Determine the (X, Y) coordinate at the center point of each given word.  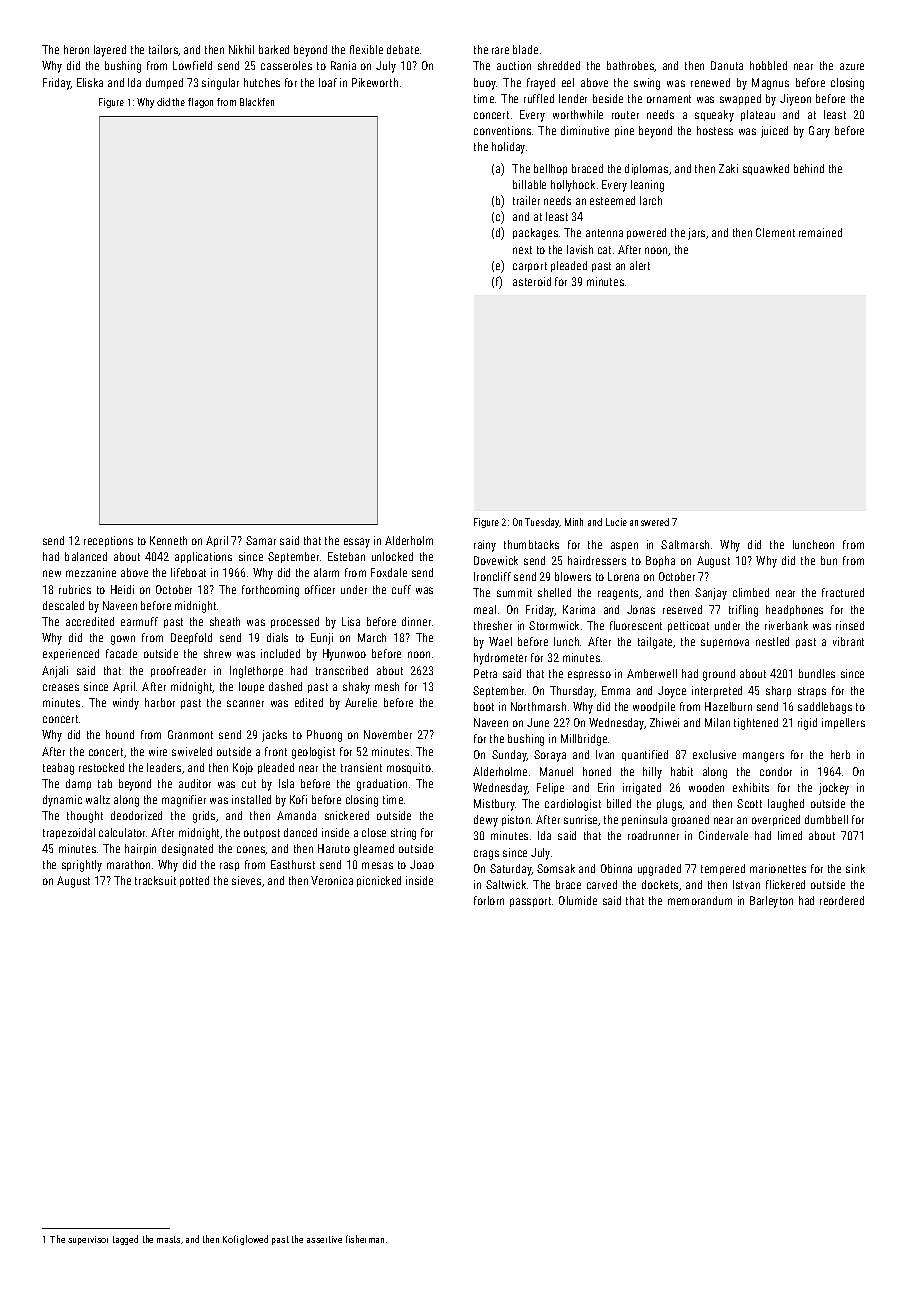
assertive (324, 1239)
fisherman (365, 1239)
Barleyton (771, 902)
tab (105, 783)
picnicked (379, 881)
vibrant (848, 641)
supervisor (88, 1240)
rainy (485, 546)
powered (646, 233)
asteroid (532, 281)
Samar (261, 540)
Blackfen (257, 102)
